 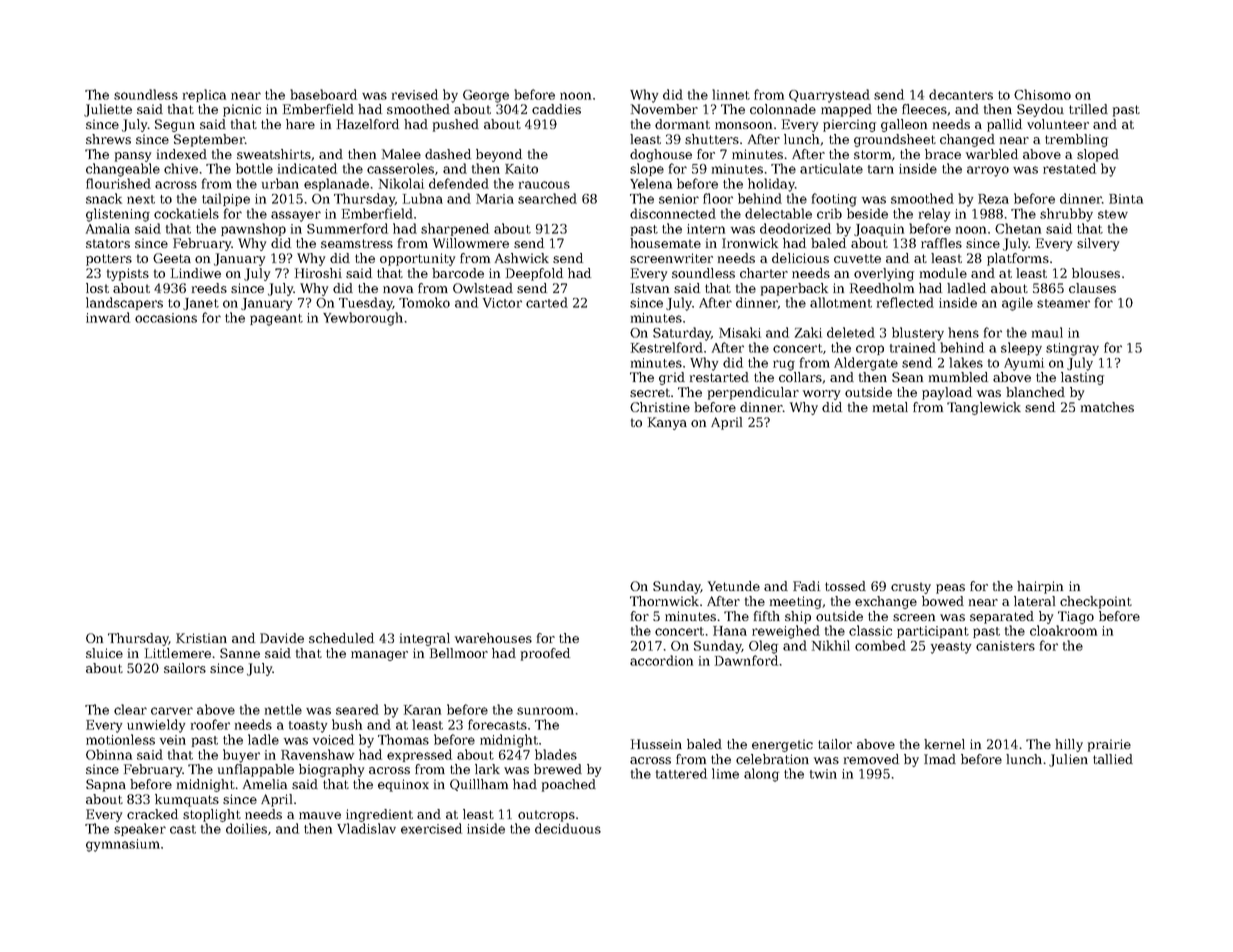 I want to click on gymnasium, so click(x=123, y=845).
